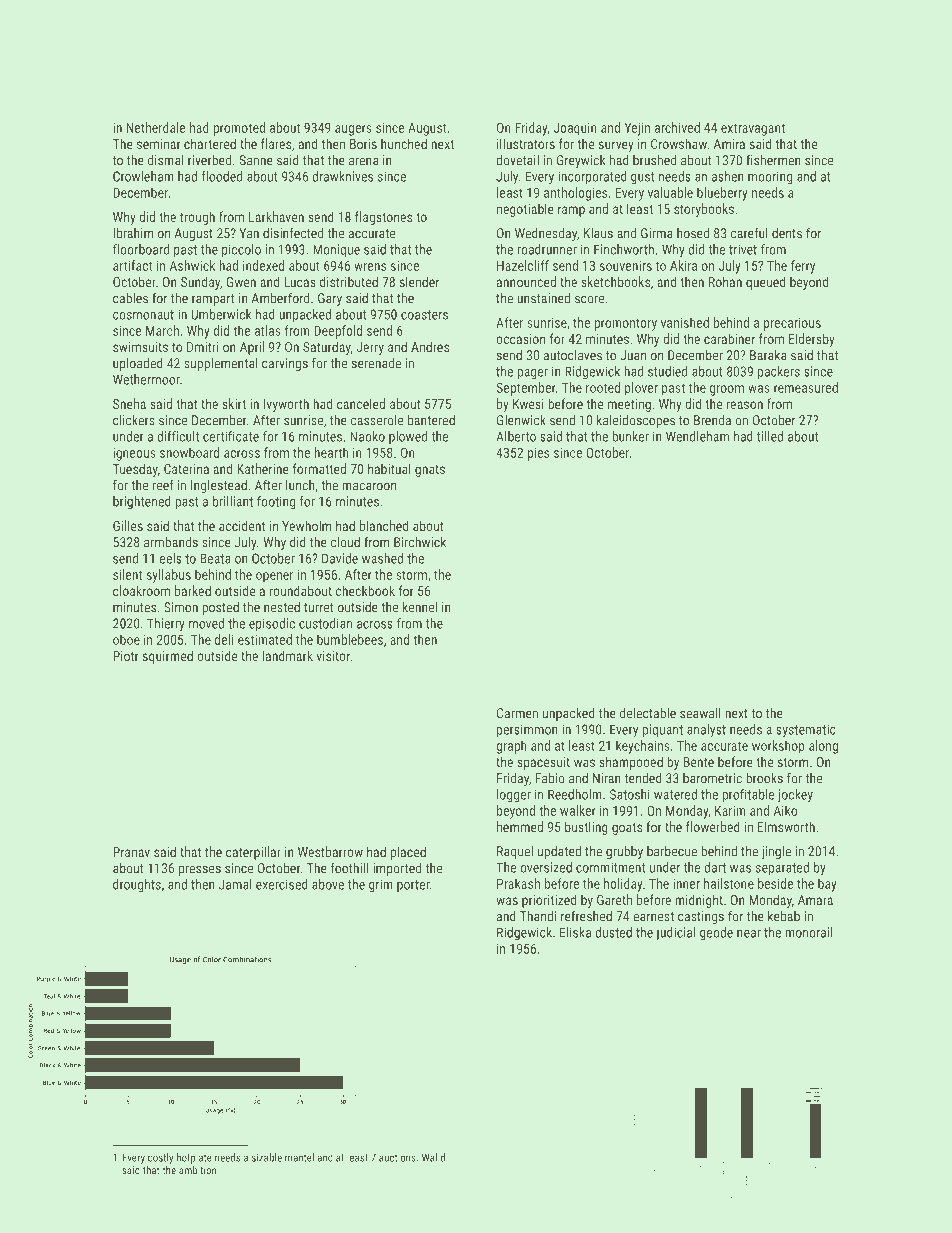 This image has height=1233, width=952. Describe the element at coordinates (700, 713) in the image. I see `seawall` at that location.
